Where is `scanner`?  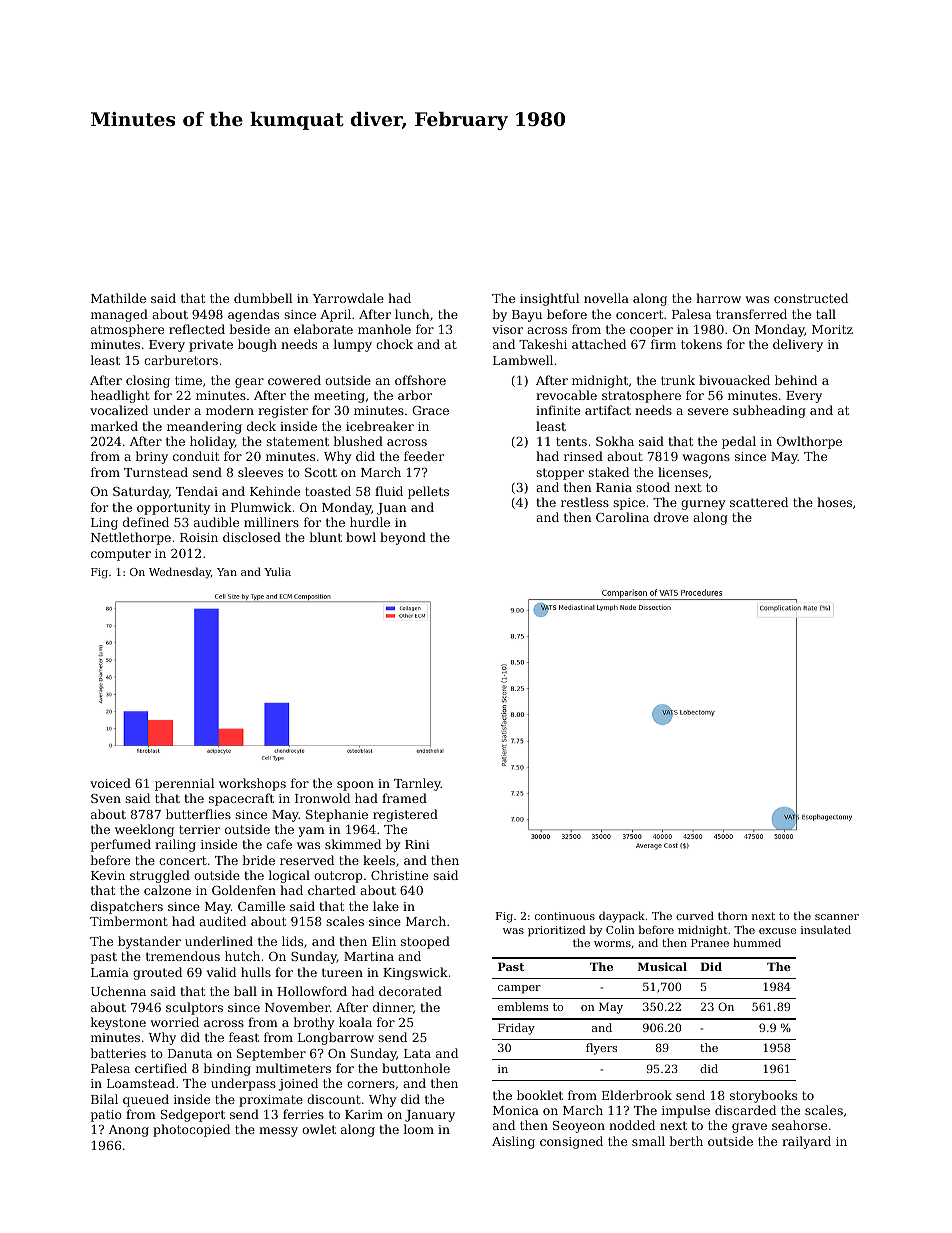 scanner is located at coordinates (837, 917).
